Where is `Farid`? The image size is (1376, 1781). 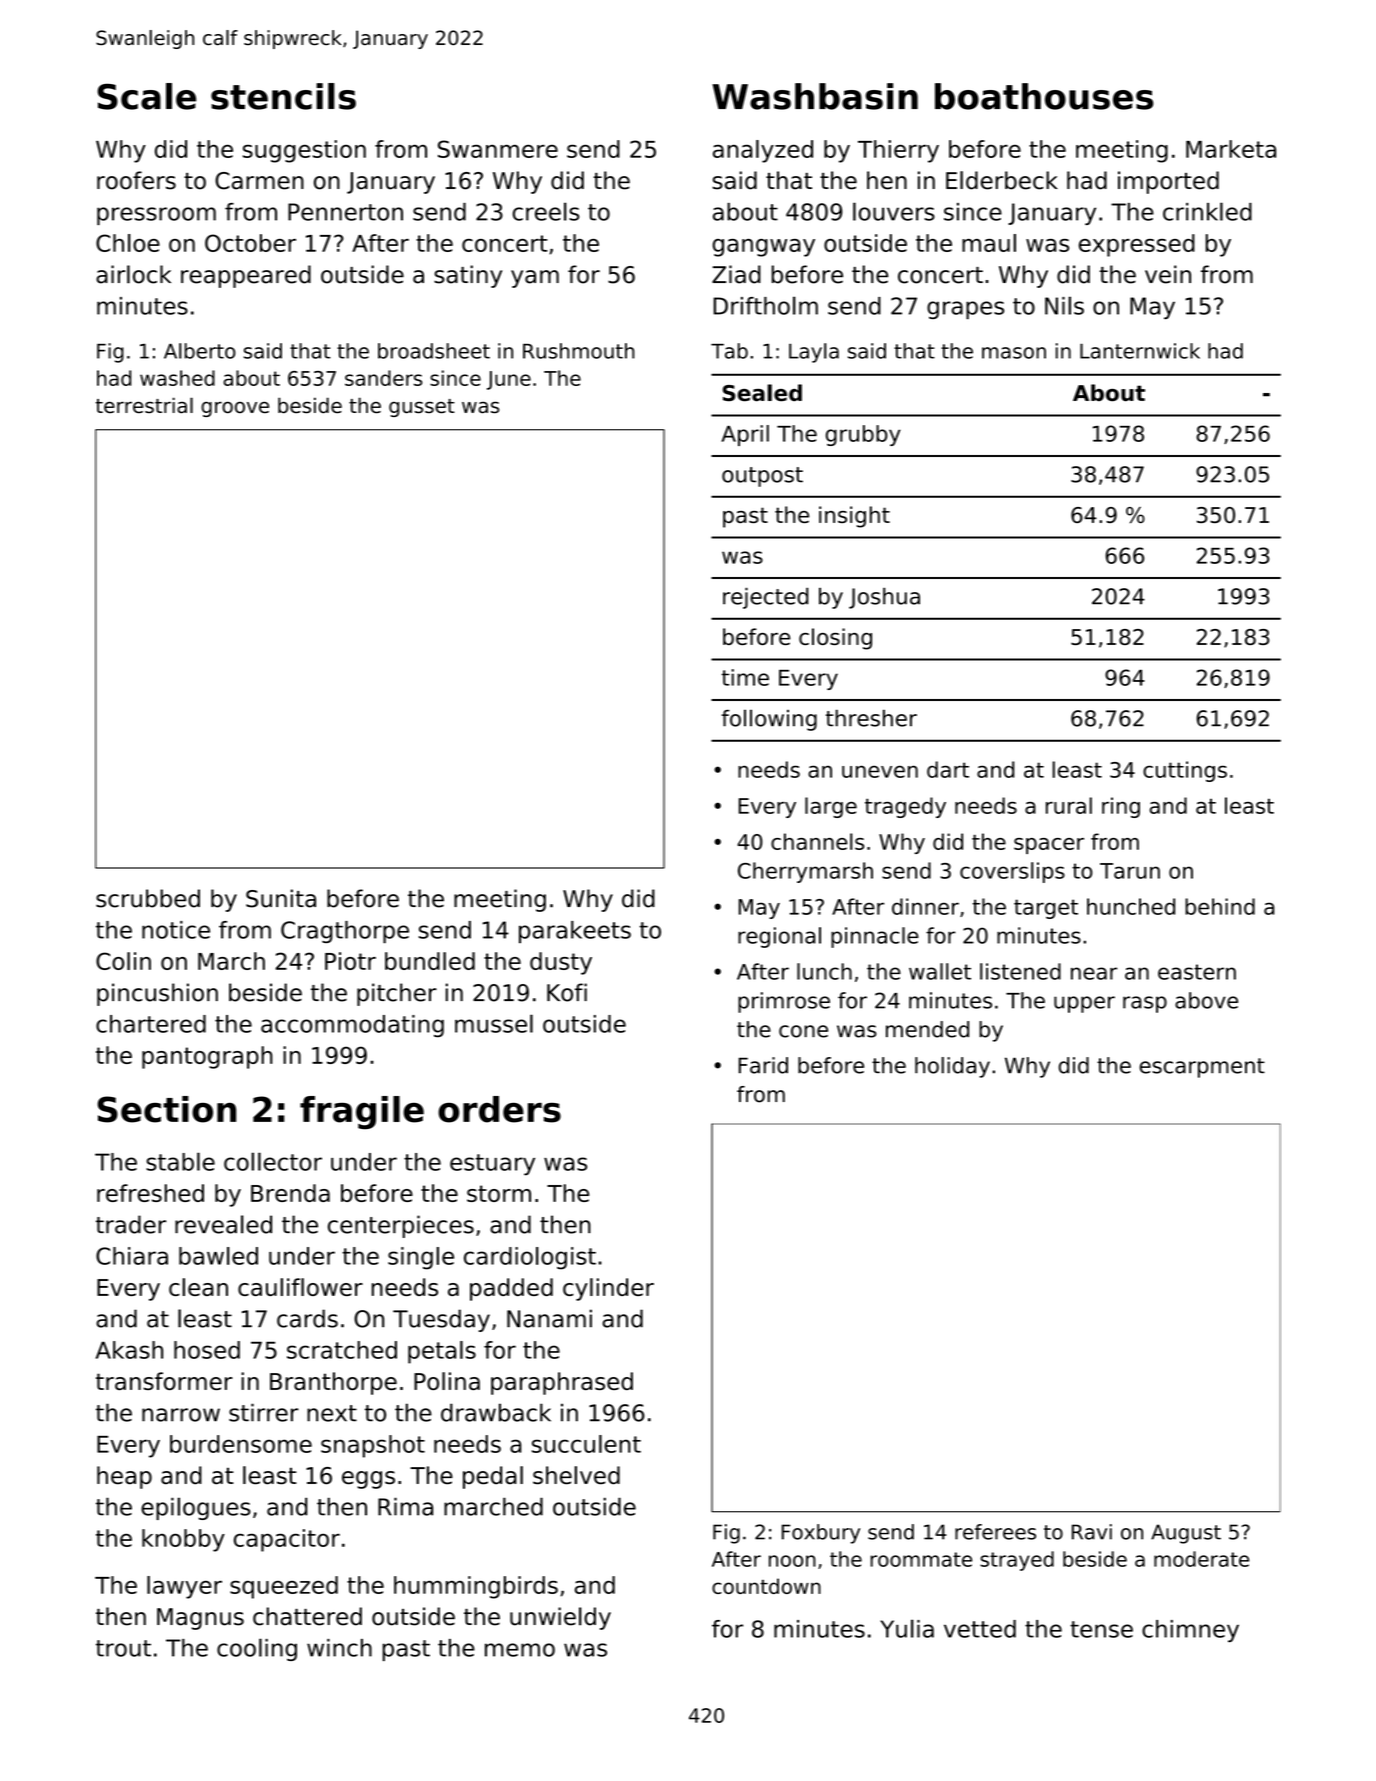
Farid is located at coordinates (763, 1065).
